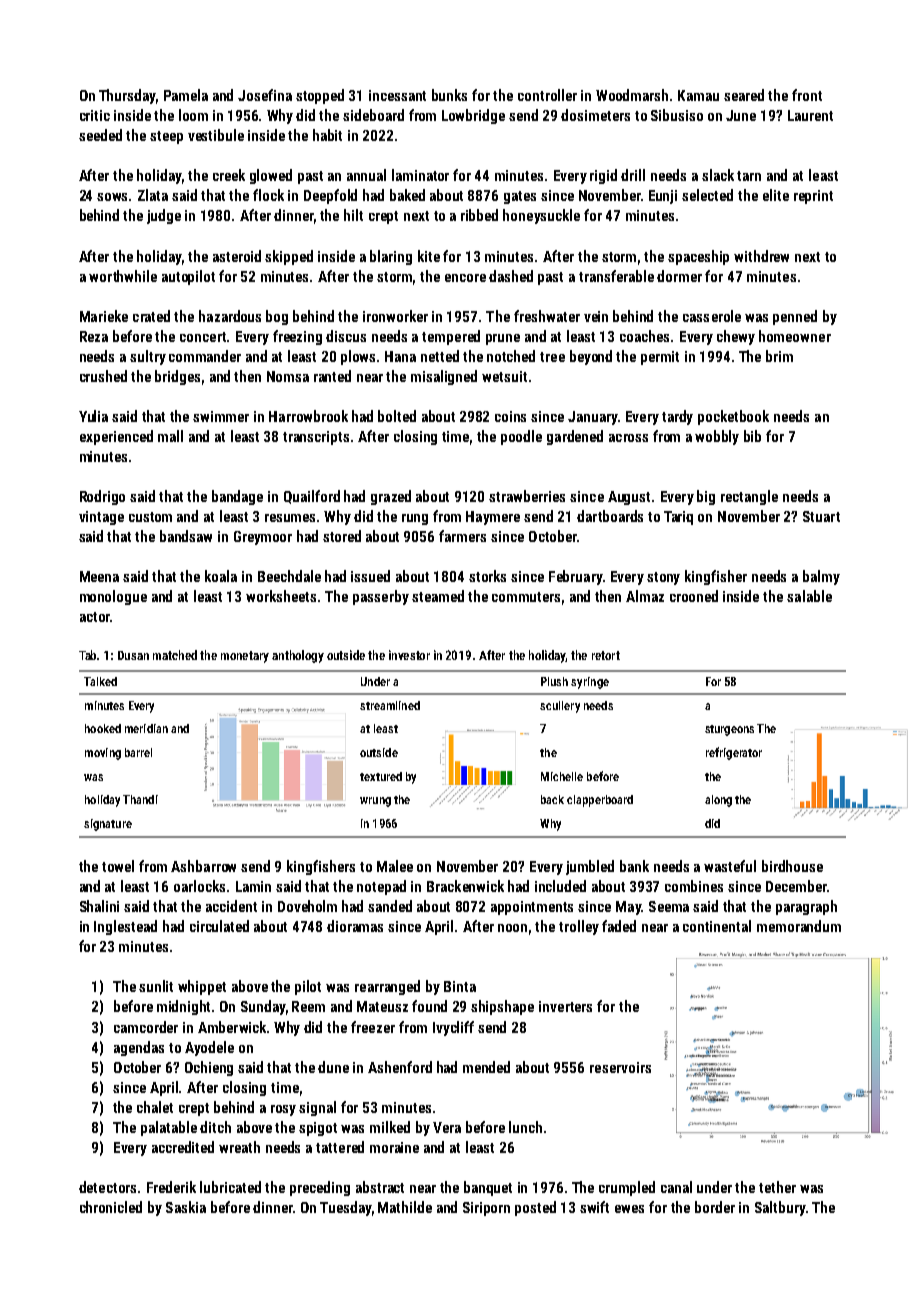 Image resolution: width=924 pixels, height=1308 pixels. Describe the element at coordinates (271, 176) in the screenshot. I see `glowed` at that location.
